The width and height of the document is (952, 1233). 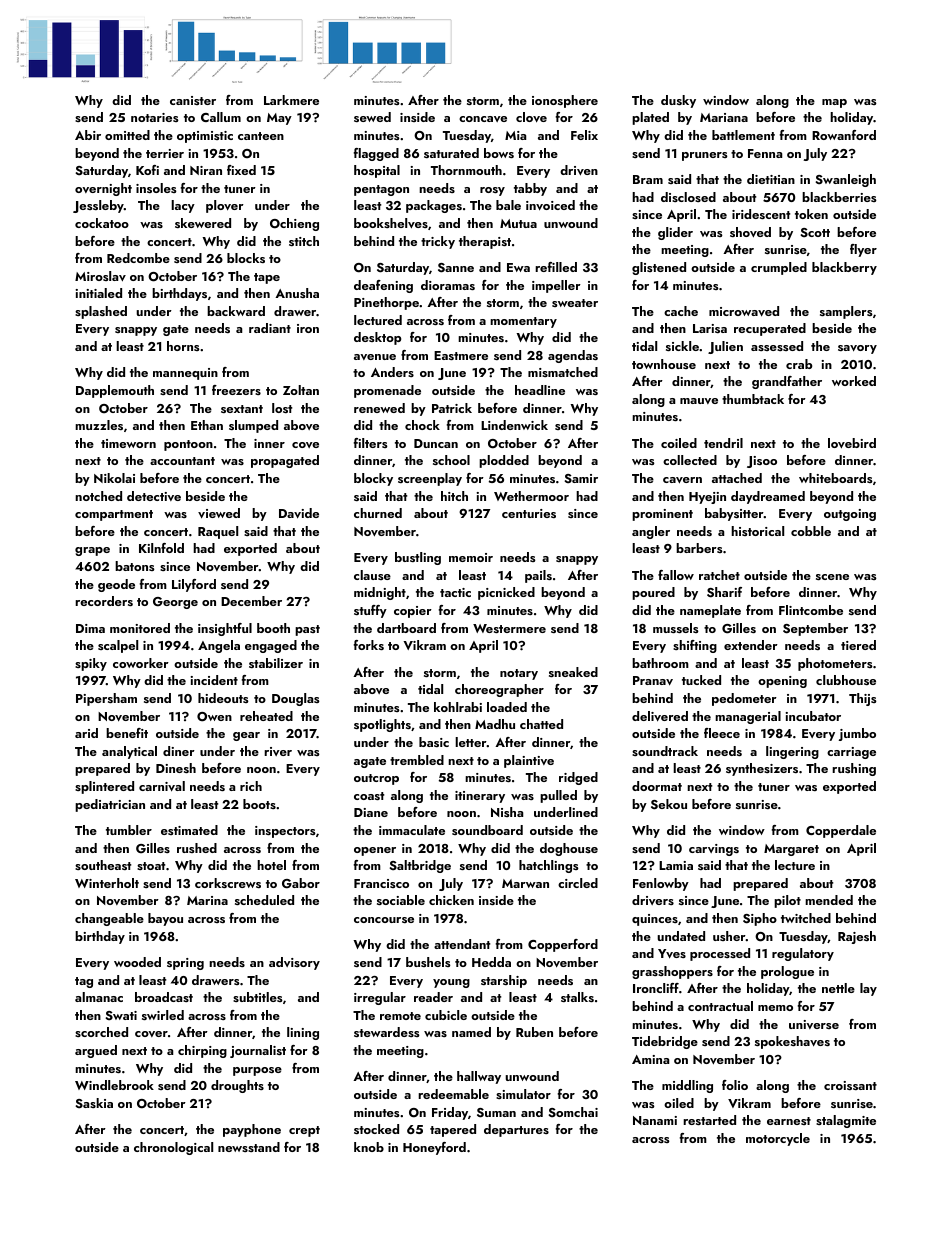 What do you see at coordinates (653, 681) in the document?
I see `Pranav` at bounding box center [653, 681].
